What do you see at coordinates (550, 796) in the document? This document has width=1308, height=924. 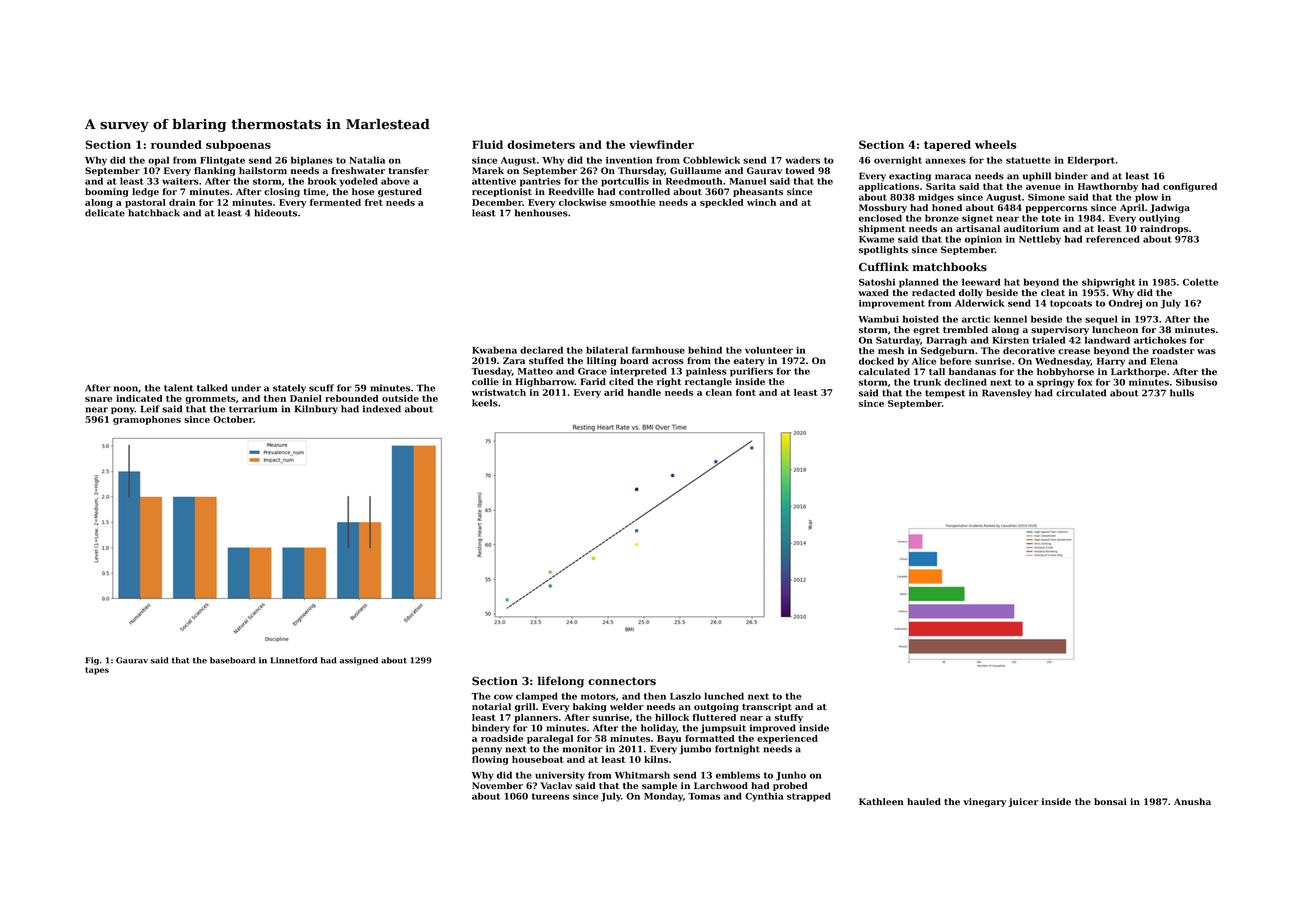 I see `tureens` at bounding box center [550, 796].
